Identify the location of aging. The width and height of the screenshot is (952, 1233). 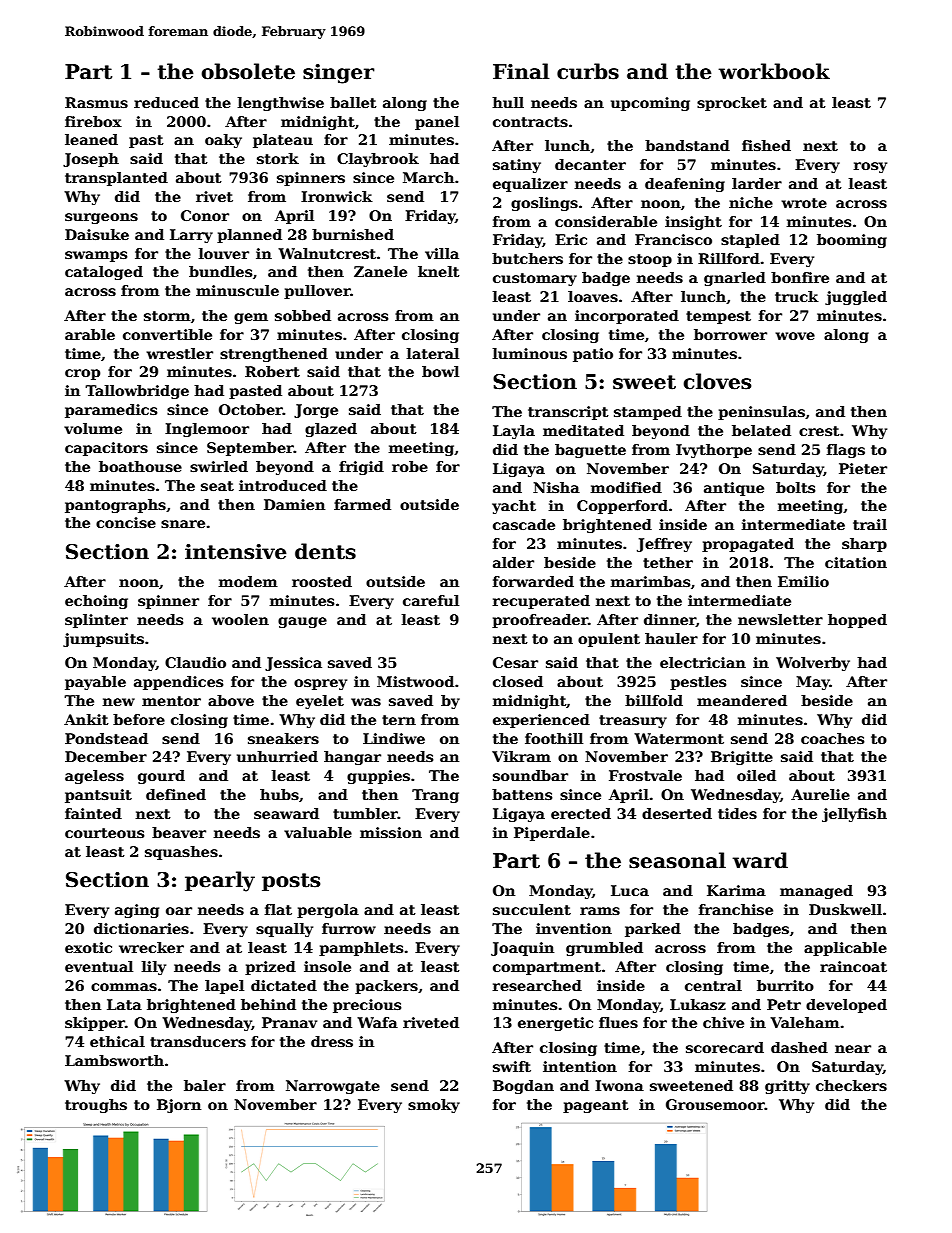
(137, 911).
